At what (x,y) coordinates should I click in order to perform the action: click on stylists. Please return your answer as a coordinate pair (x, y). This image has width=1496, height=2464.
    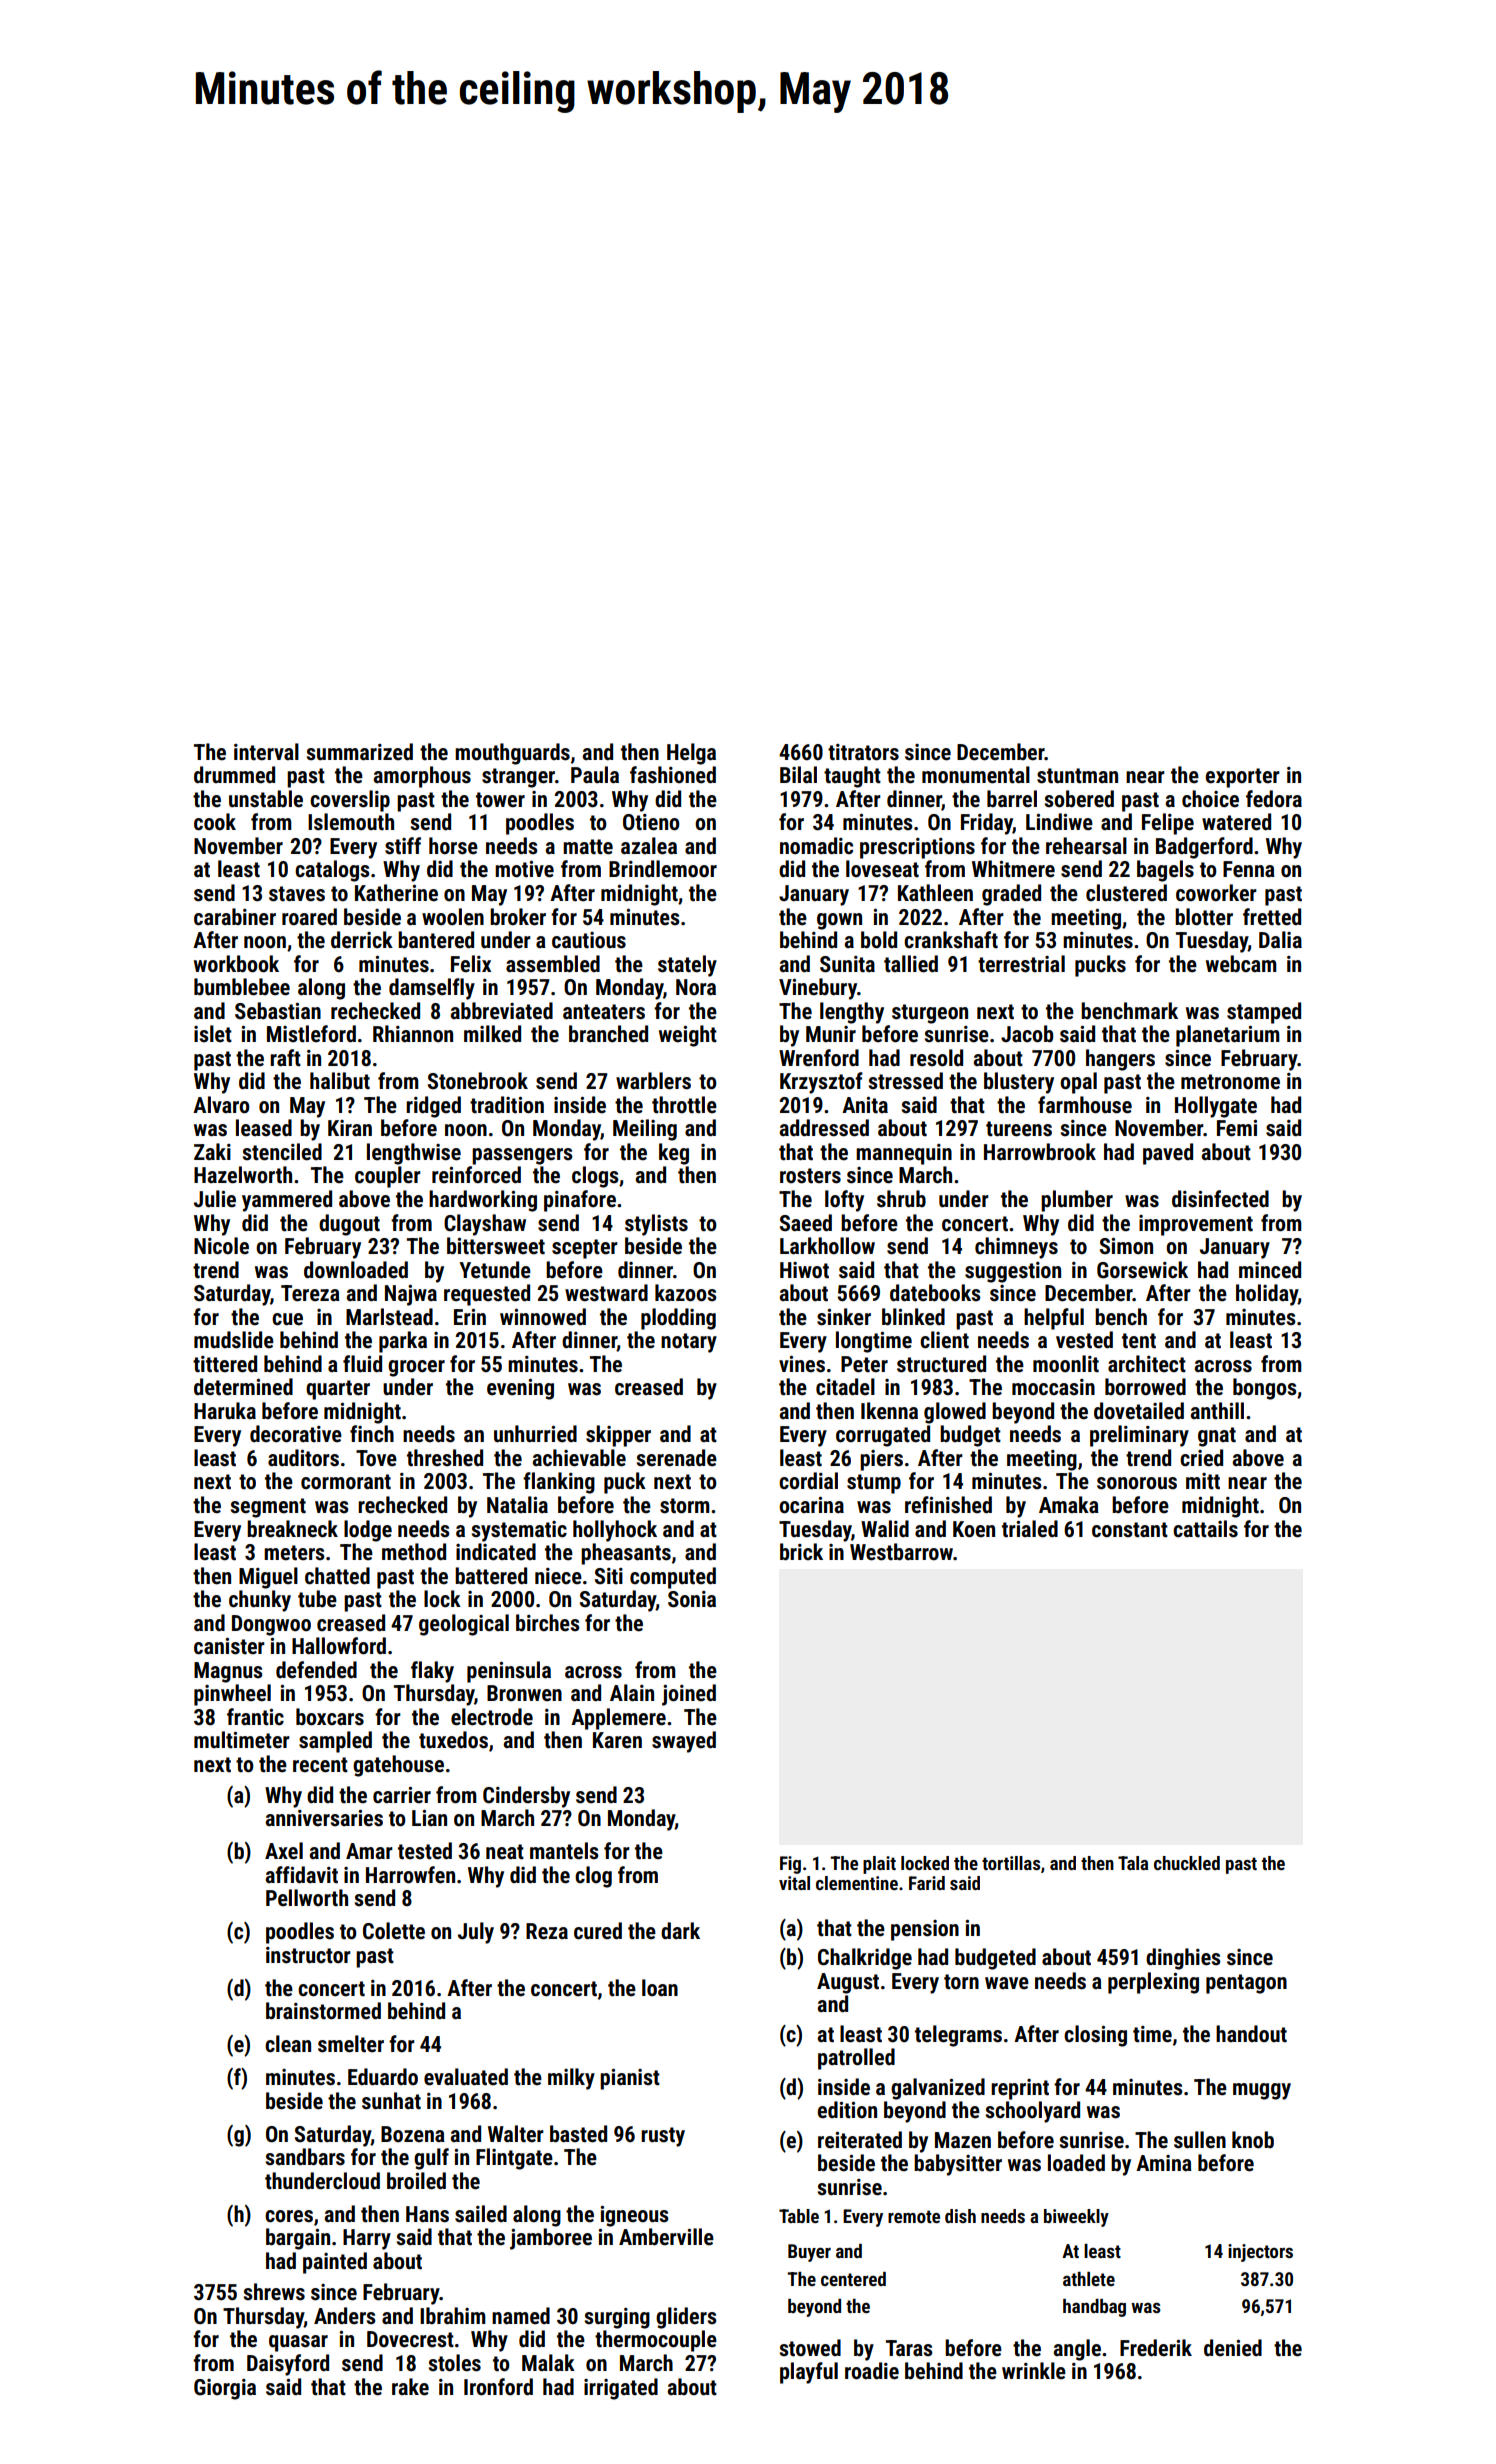
    Looking at the image, I should click on (656, 1225).
